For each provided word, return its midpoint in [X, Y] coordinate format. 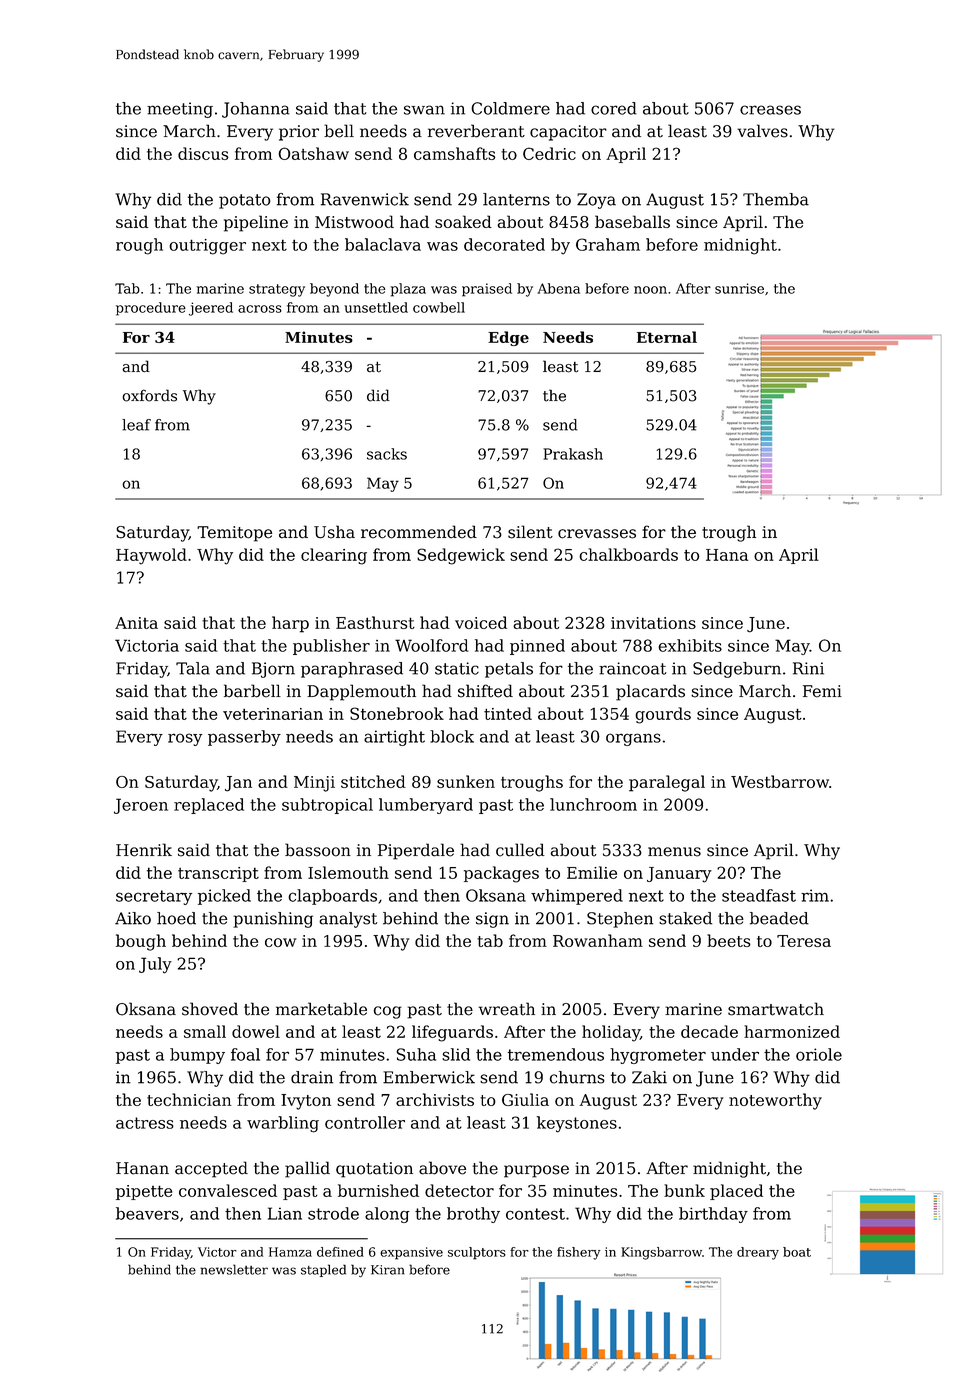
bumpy [197, 1056]
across [260, 309]
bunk [684, 1190]
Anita [136, 623]
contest [535, 1214]
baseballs [632, 221]
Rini [808, 668]
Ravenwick [365, 199]
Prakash [573, 454]
